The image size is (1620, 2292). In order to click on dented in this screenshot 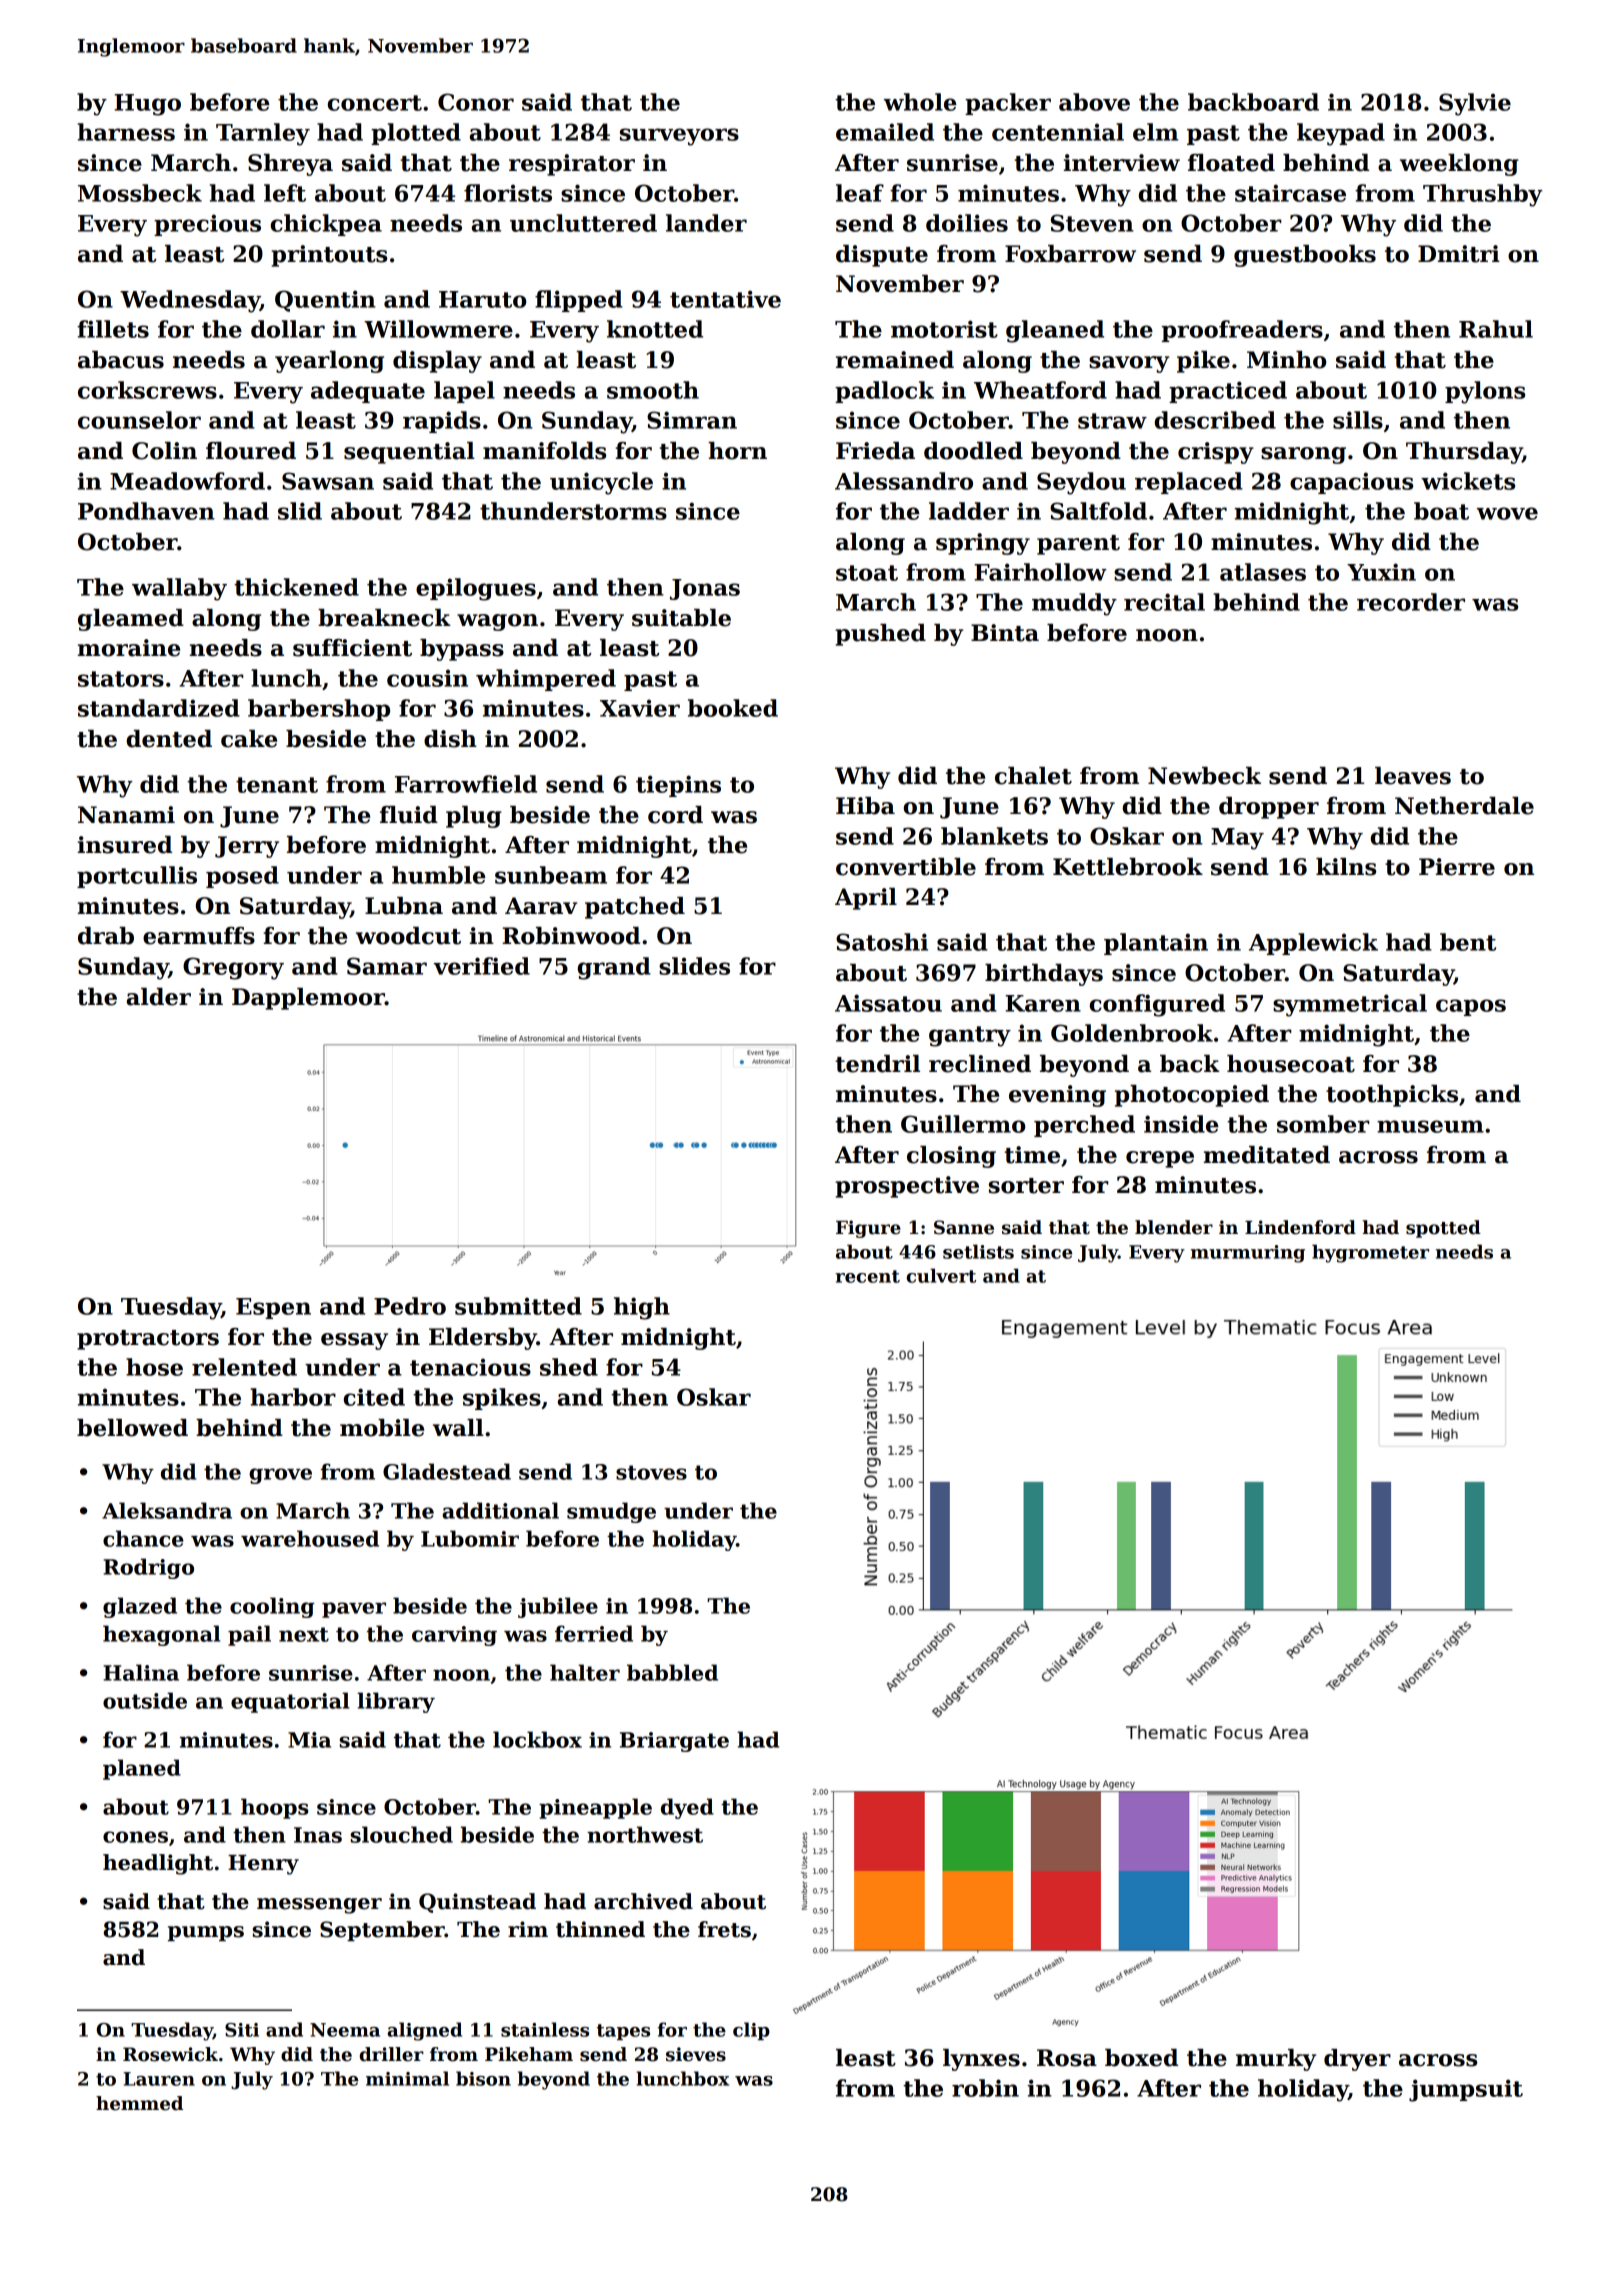, I will do `click(169, 739)`.
